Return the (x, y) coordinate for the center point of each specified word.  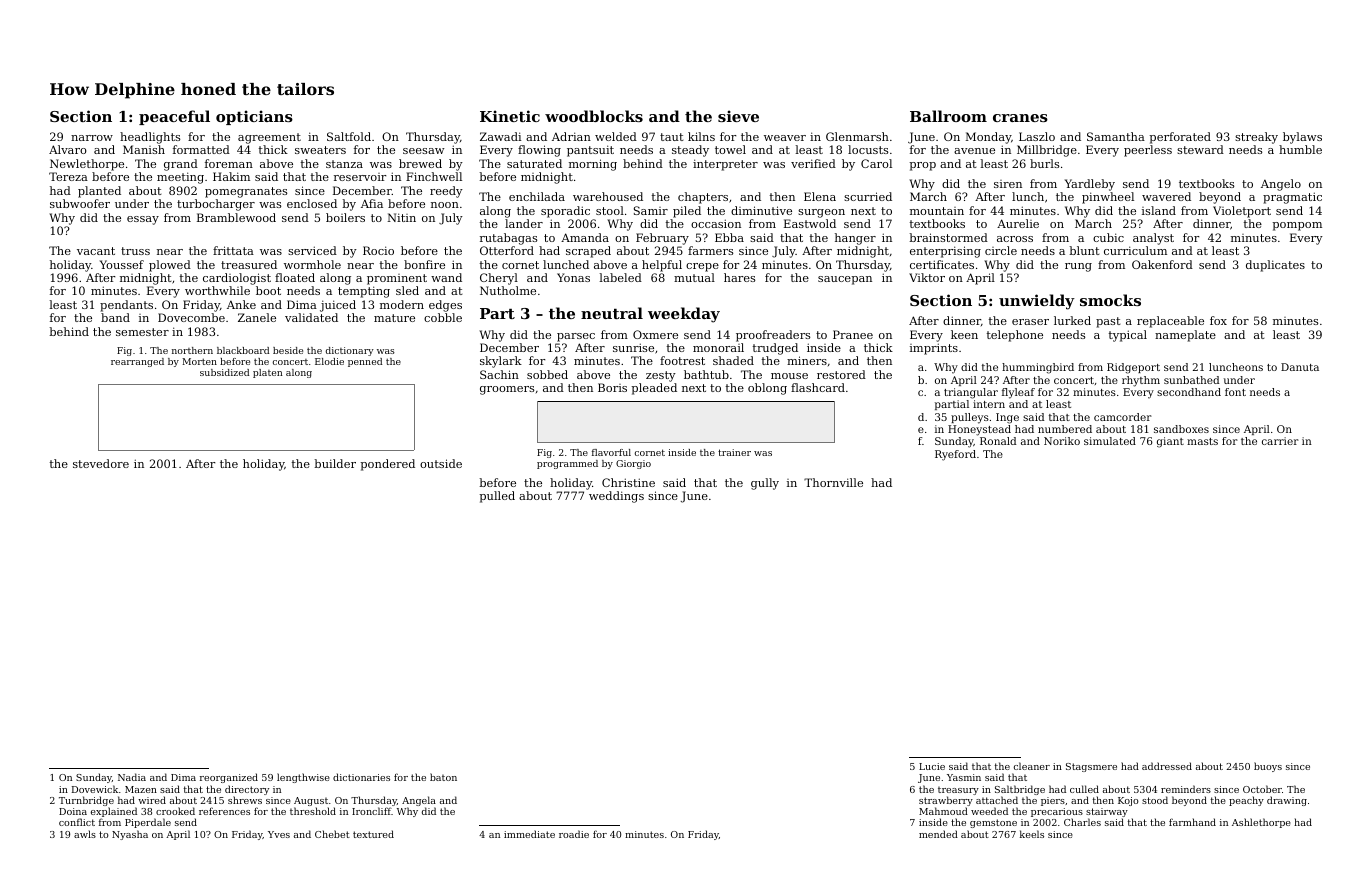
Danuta (1300, 367)
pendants (126, 306)
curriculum (1135, 250)
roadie (574, 834)
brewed (420, 163)
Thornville (833, 482)
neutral (612, 313)
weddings (616, 497)
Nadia (132, 777)
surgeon (821, 213)
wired (152, 800)
